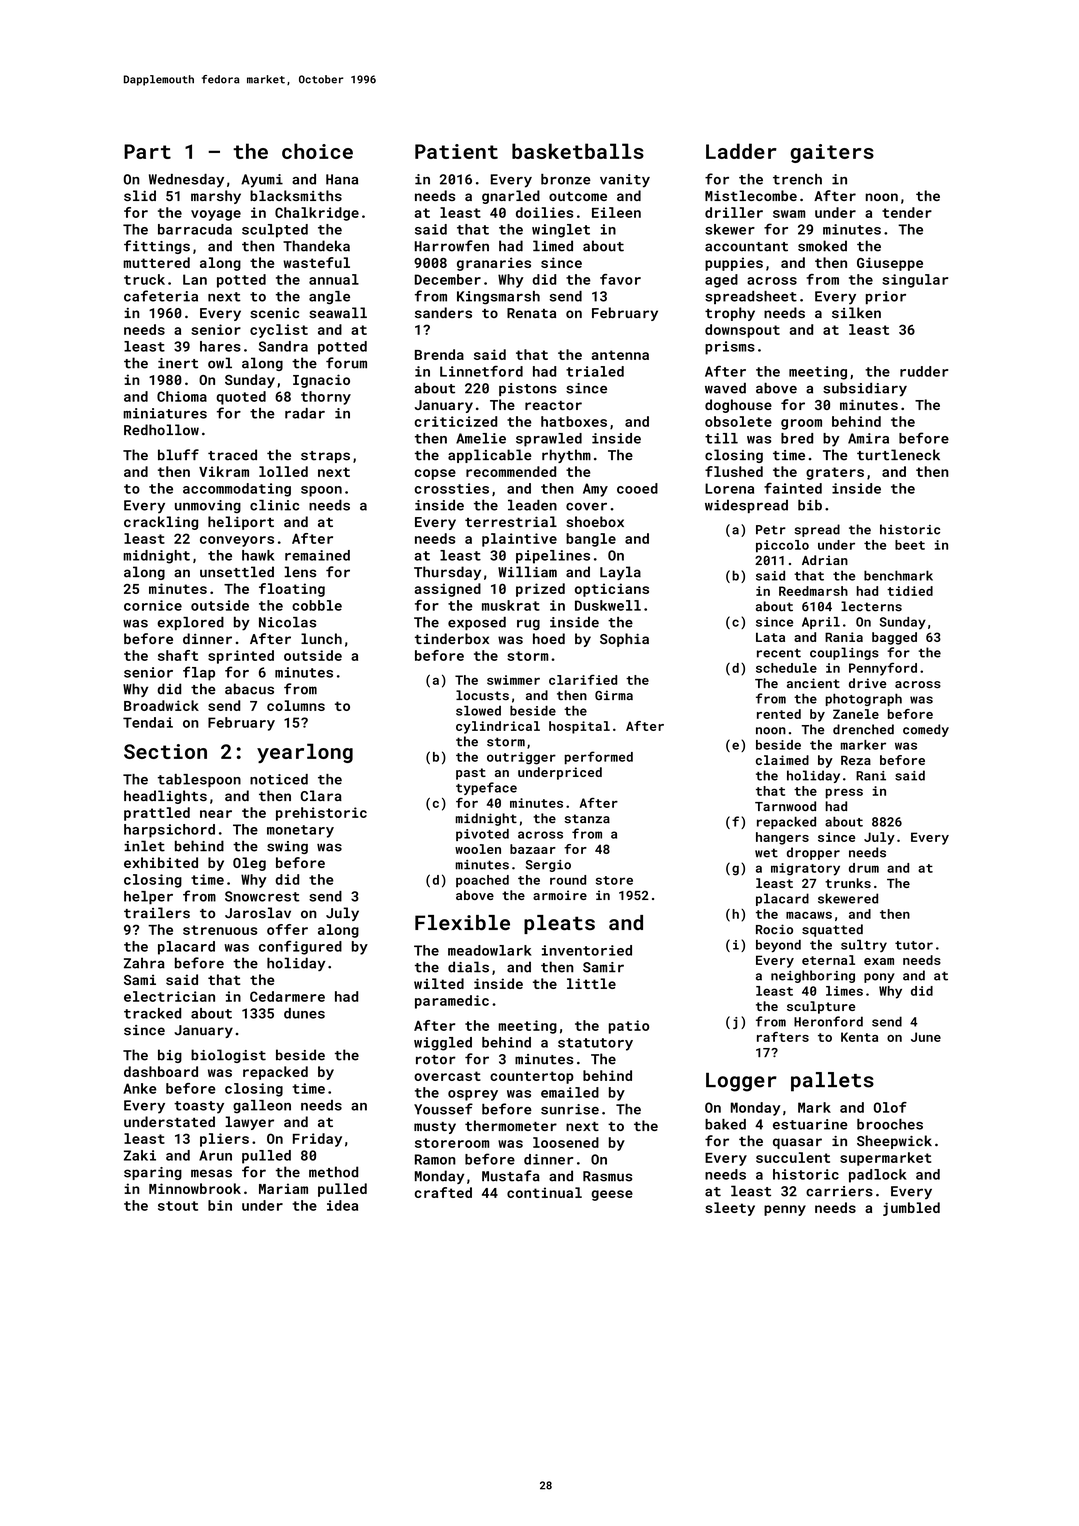 This screenshot has height=1526, width=1079. Describe the element at coordinates (147, 151) in the screenshot. I see `Part` at that location.
